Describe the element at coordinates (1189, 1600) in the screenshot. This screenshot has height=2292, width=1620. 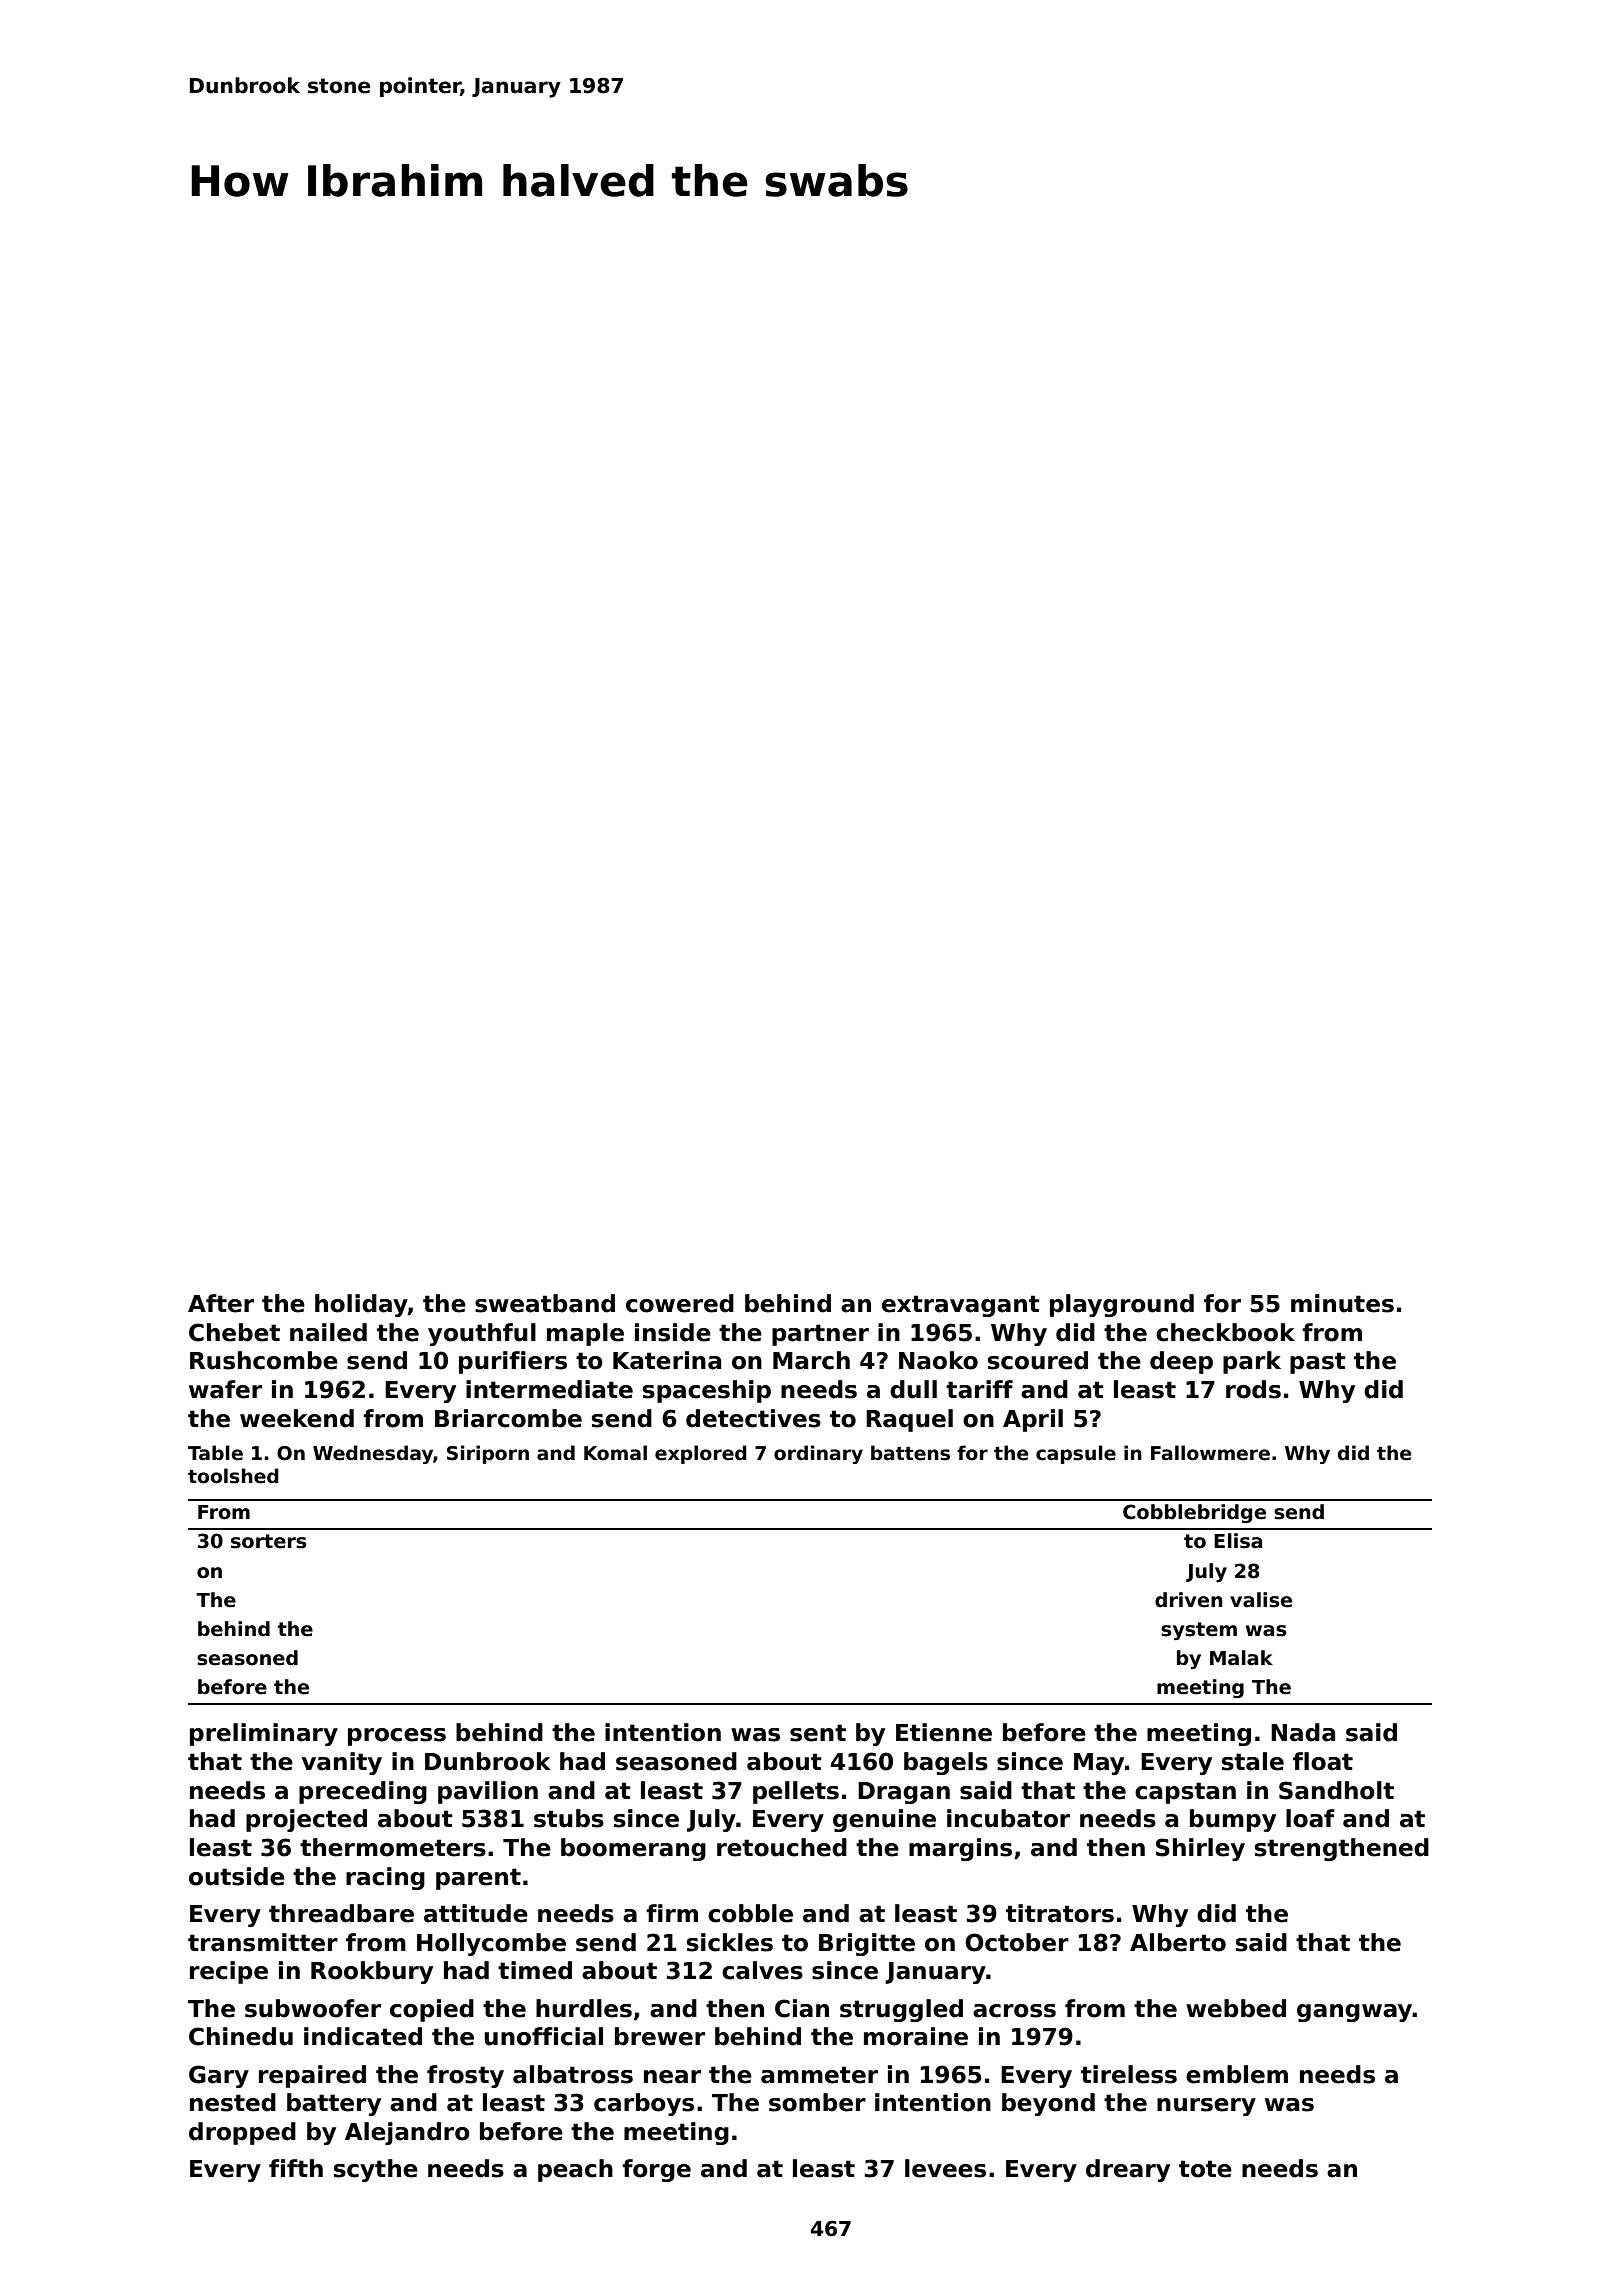
I see `driven` at that location.
